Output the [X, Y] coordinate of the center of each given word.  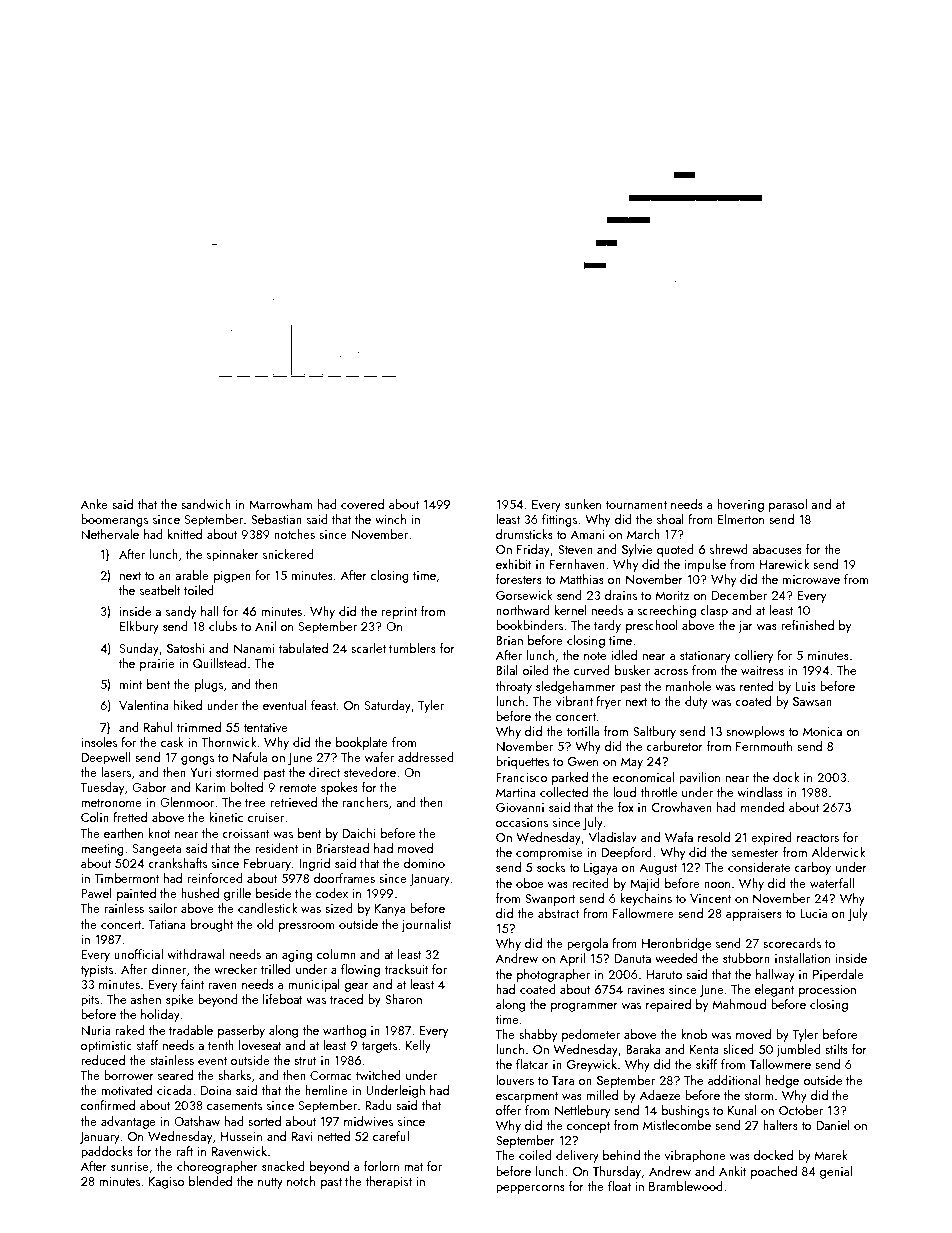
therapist [388, 1182]
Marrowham [280, 504]
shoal [670, 519]
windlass [760, 792]
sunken [583, 504]
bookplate [362, 743]
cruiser [266, 817]
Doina [216, 1090]
